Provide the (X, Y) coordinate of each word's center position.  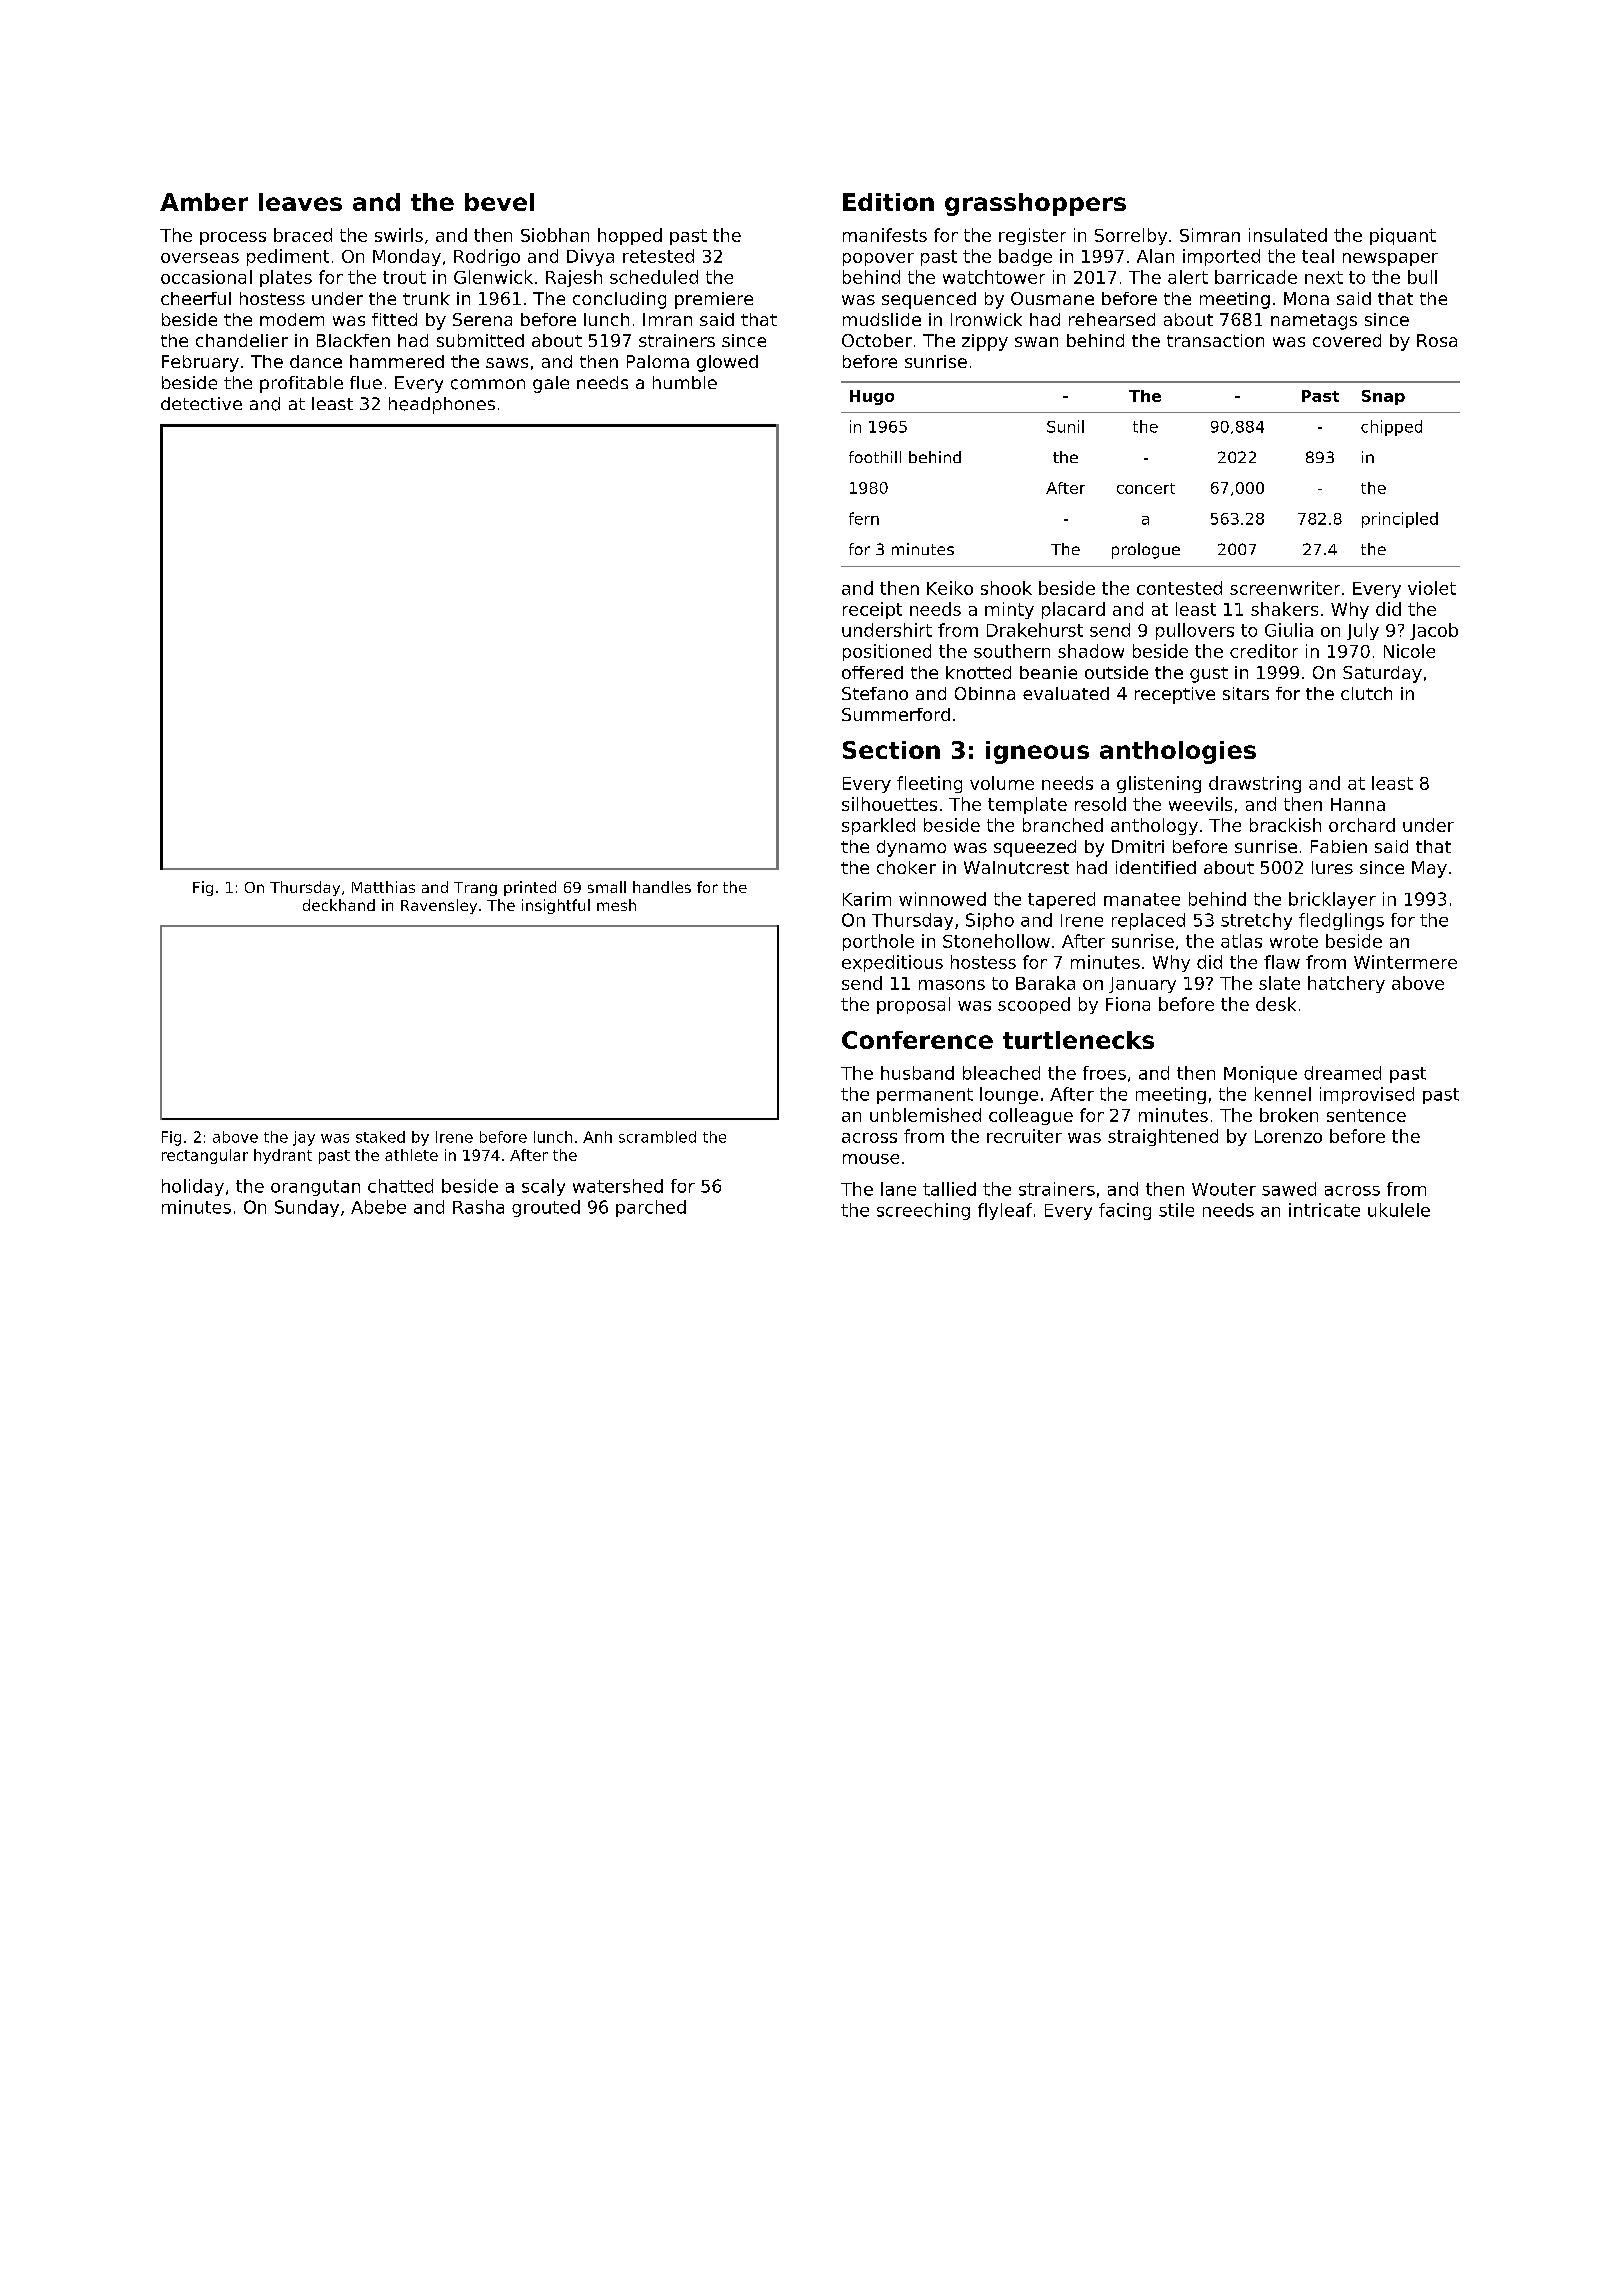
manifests (885, 235)
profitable (301, 384)
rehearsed (1112, 319)
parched (651, 1208)
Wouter (1224, 1189)
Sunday (307, 1208)
